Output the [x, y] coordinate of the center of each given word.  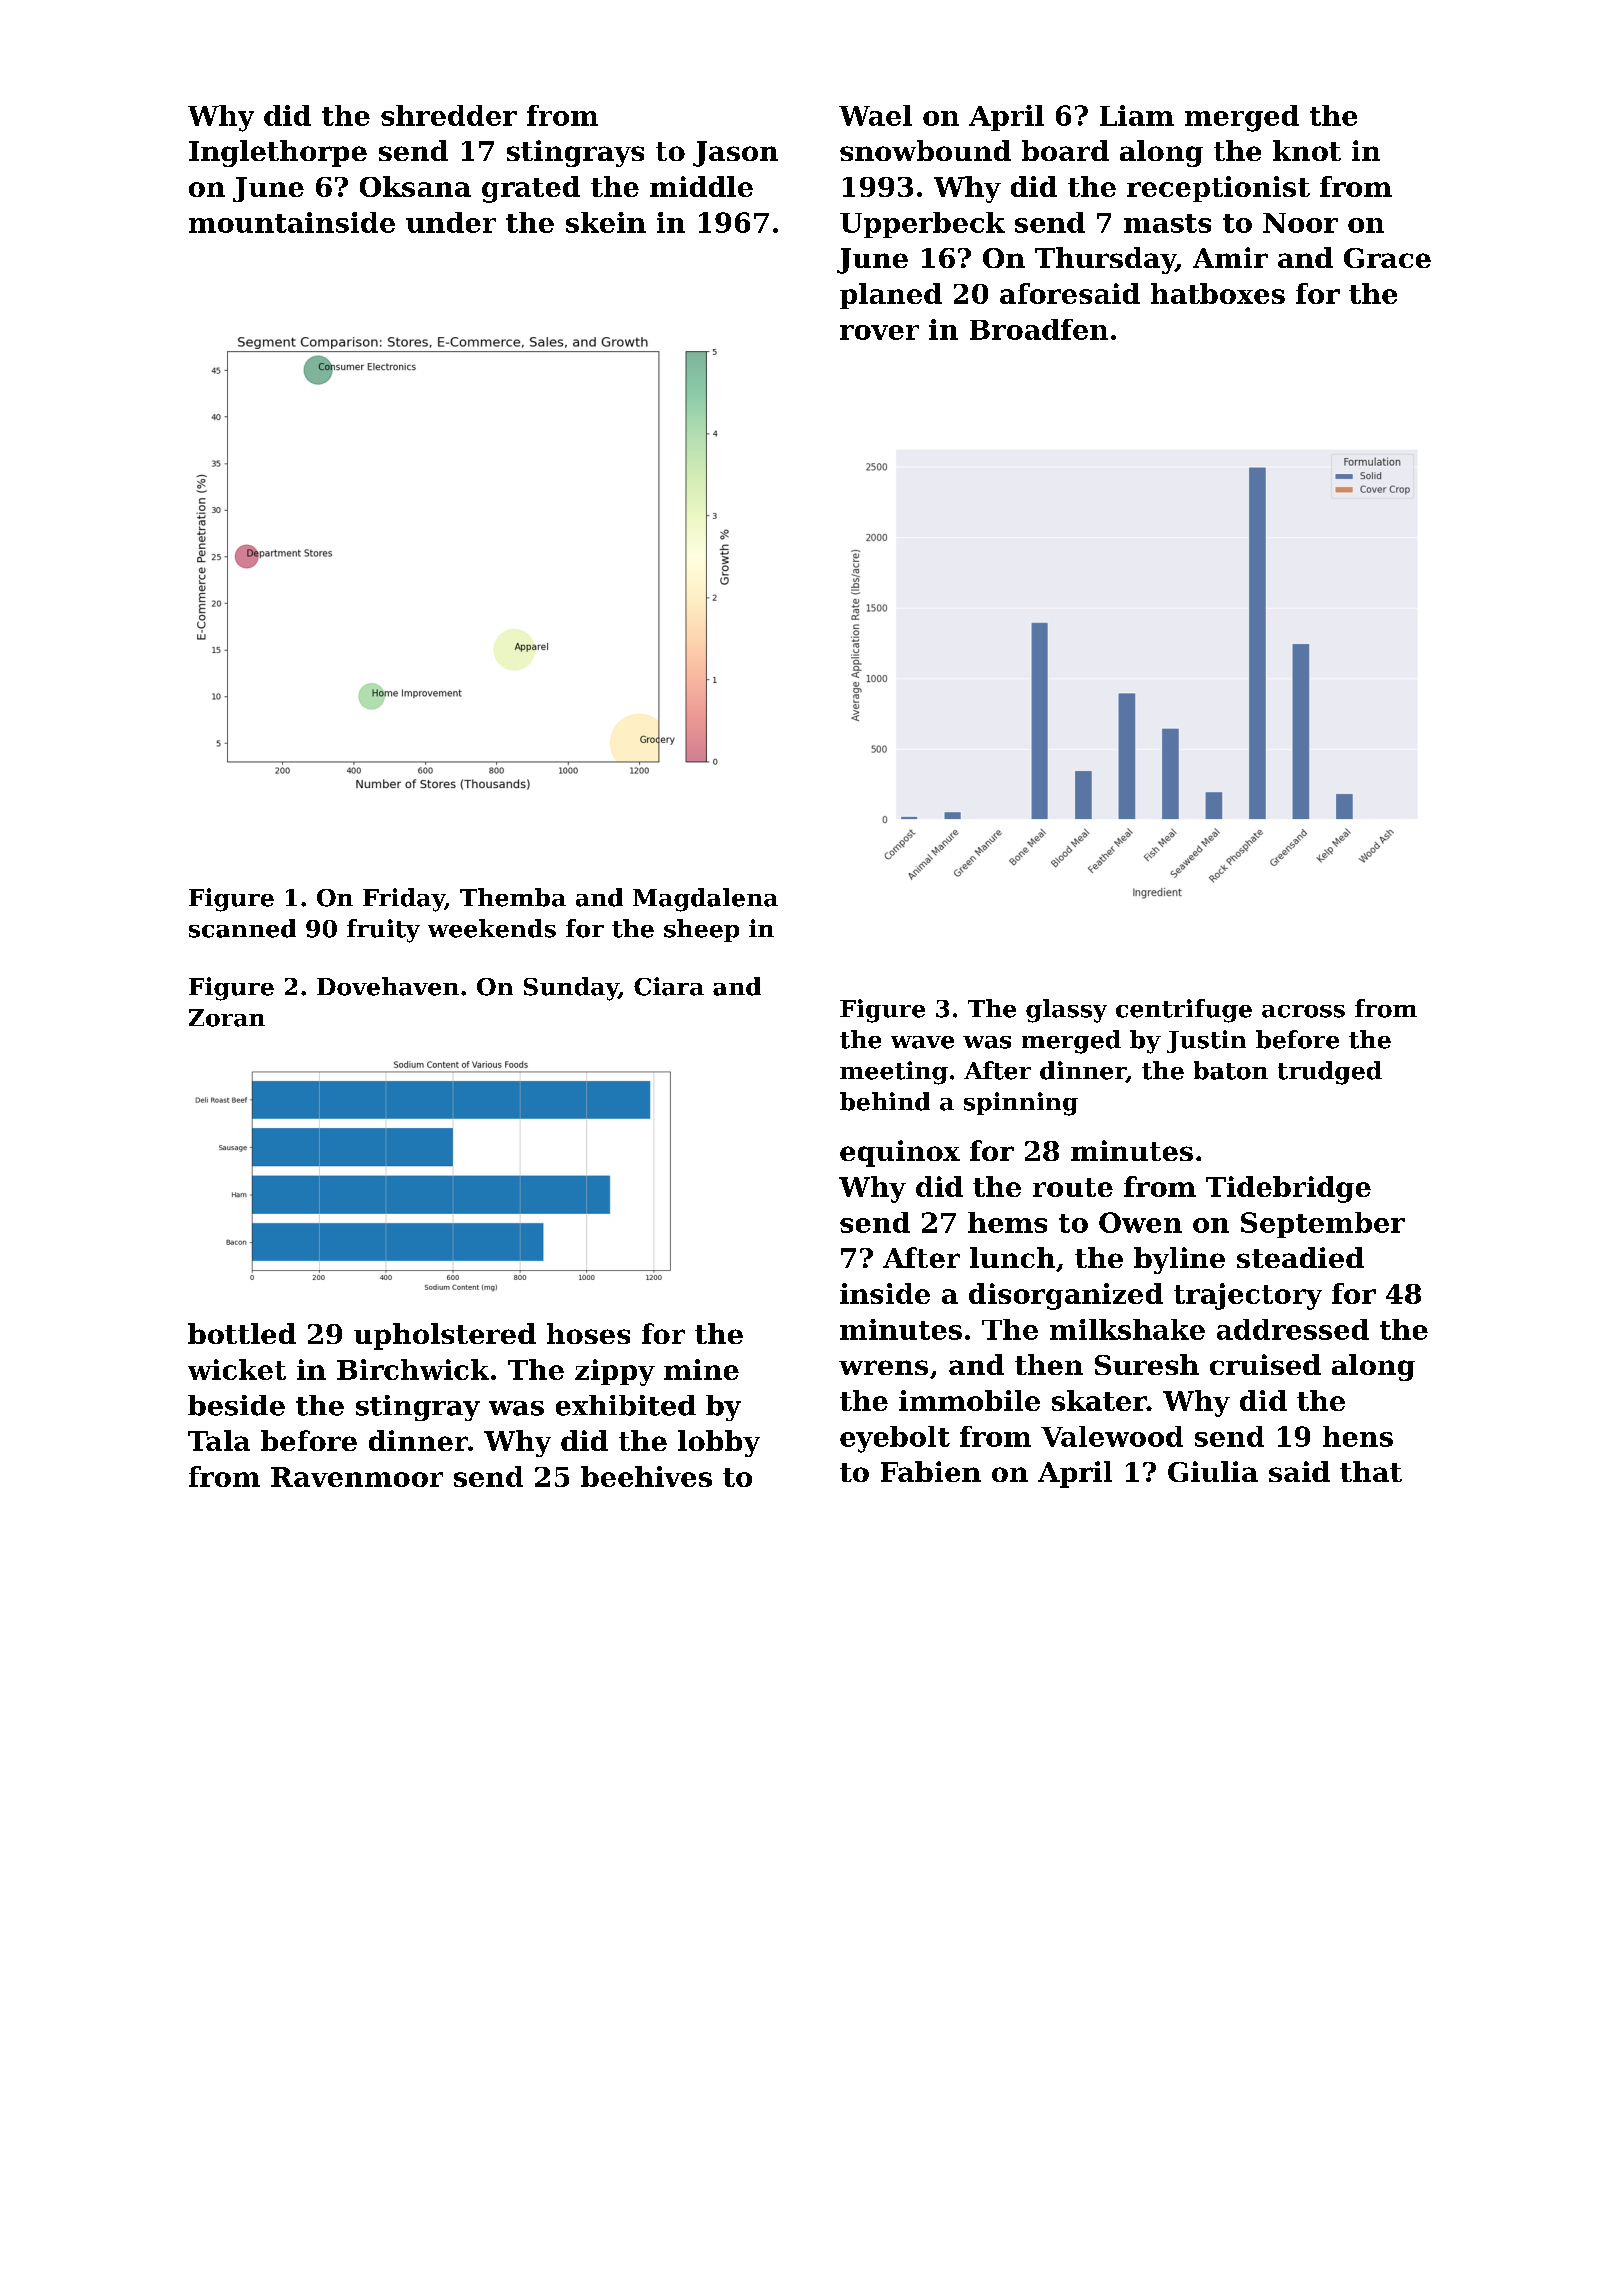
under [451, 222]
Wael [875, 115]
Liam [1137, 115]
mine [701, 1369]
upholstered [445, 1336]
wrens [883, 1367]
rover [879, 332]
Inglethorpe [278, 153]
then [1049, 1364]
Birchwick [413, 1369]
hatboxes [1218, 293]
